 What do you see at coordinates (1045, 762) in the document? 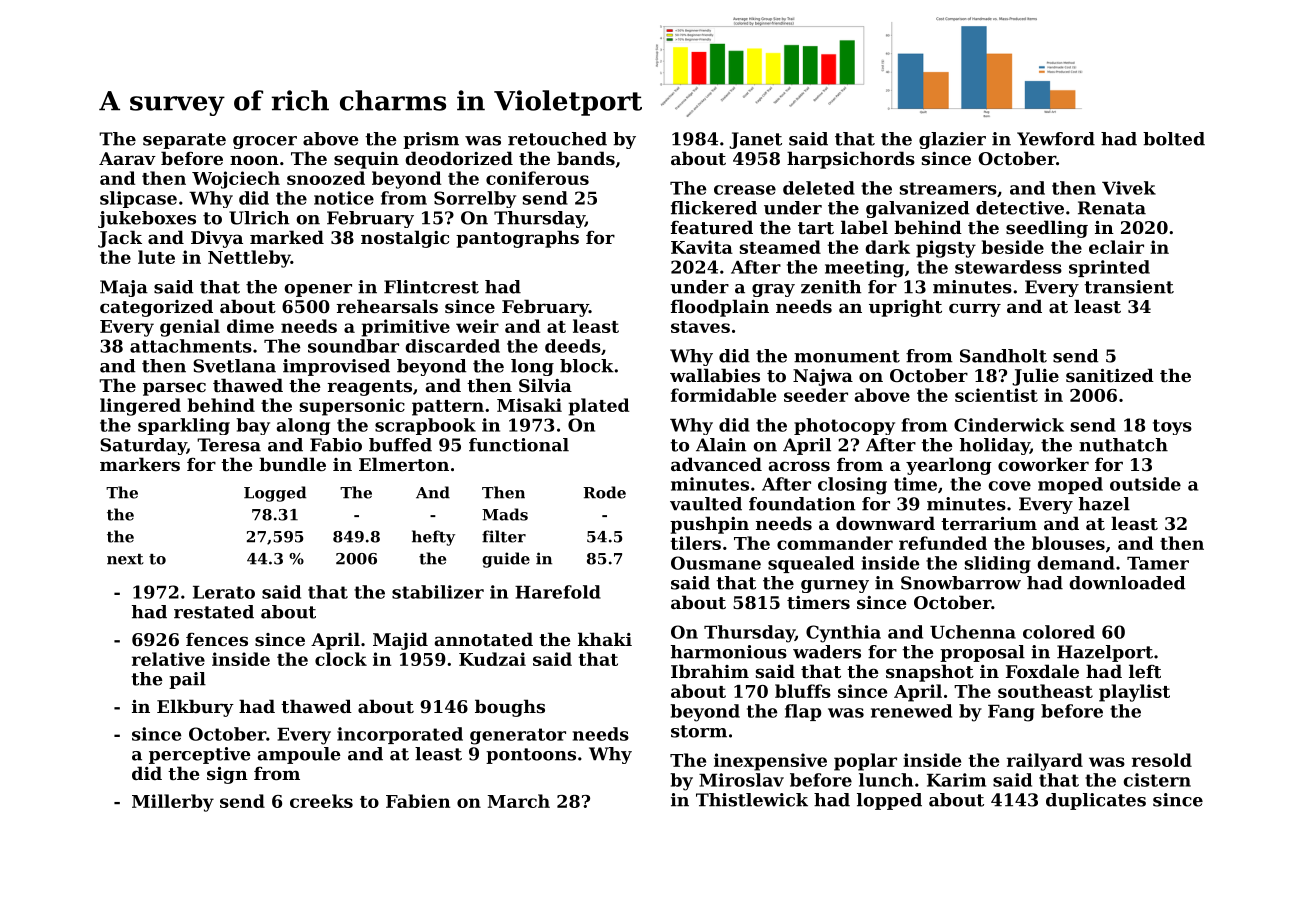
I see `railyard` at bounding box center [1045, 762].
